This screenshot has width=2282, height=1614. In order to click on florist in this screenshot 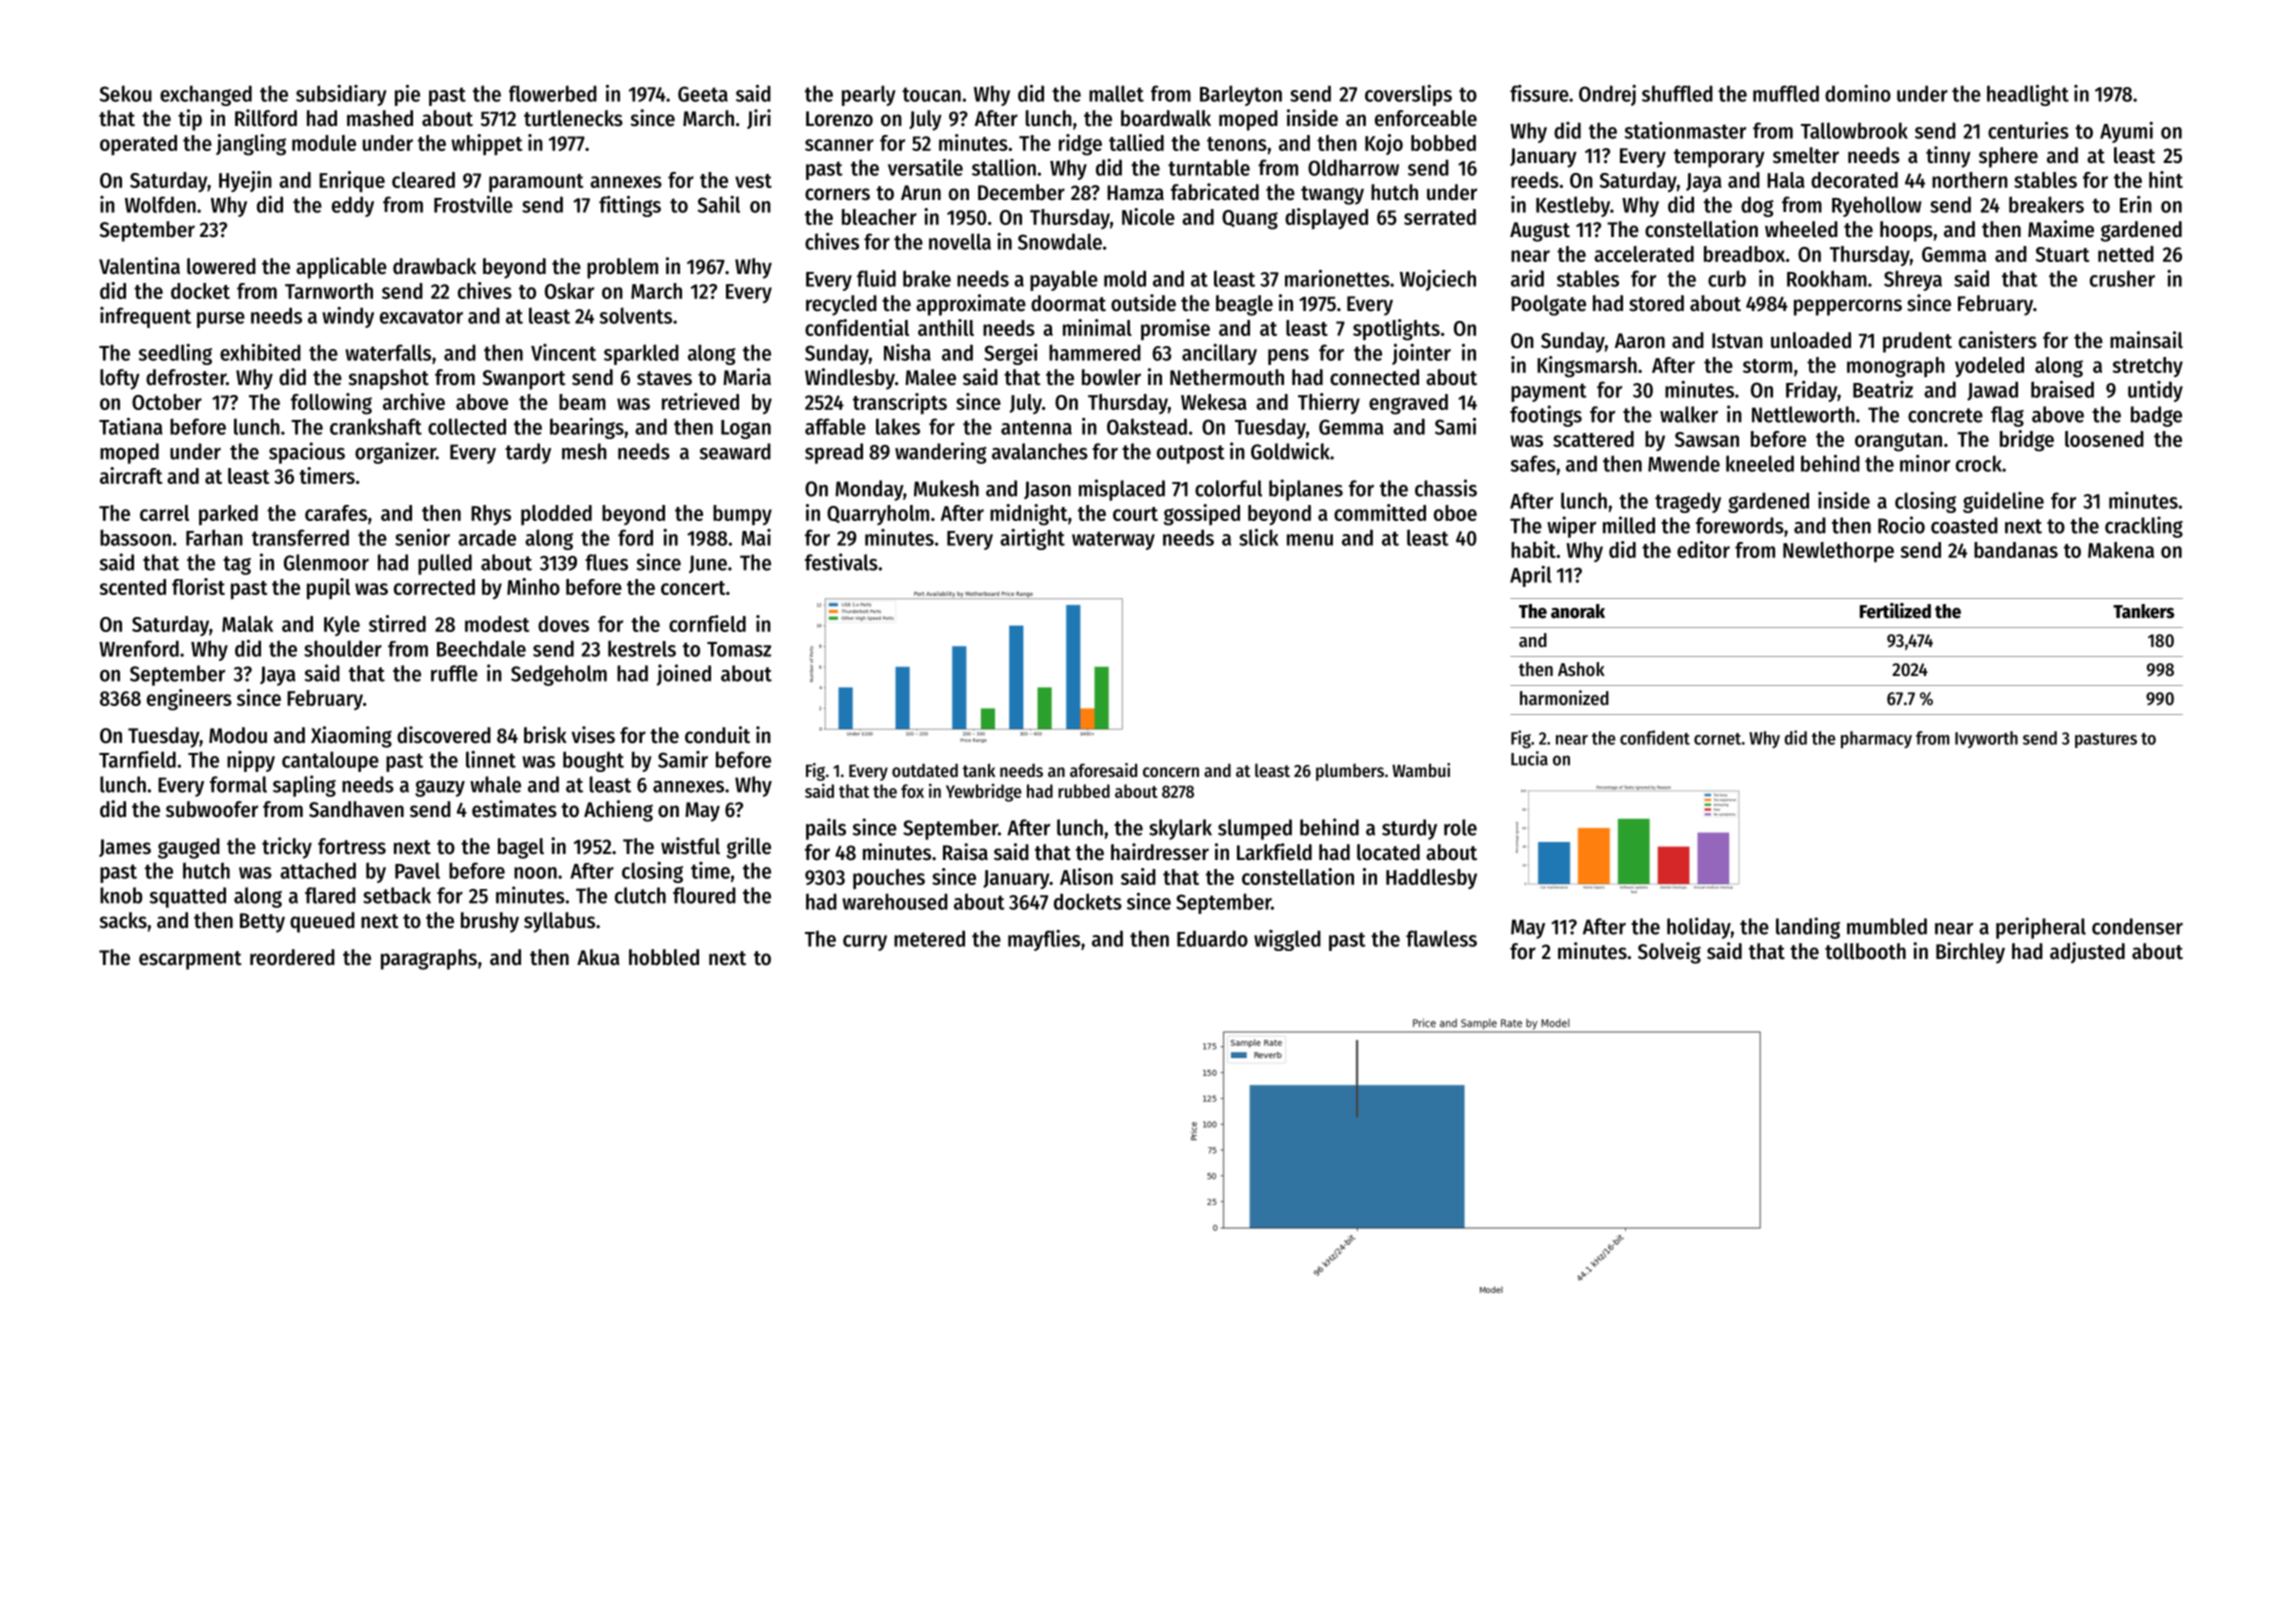, I will do `click(198, 586)`.
